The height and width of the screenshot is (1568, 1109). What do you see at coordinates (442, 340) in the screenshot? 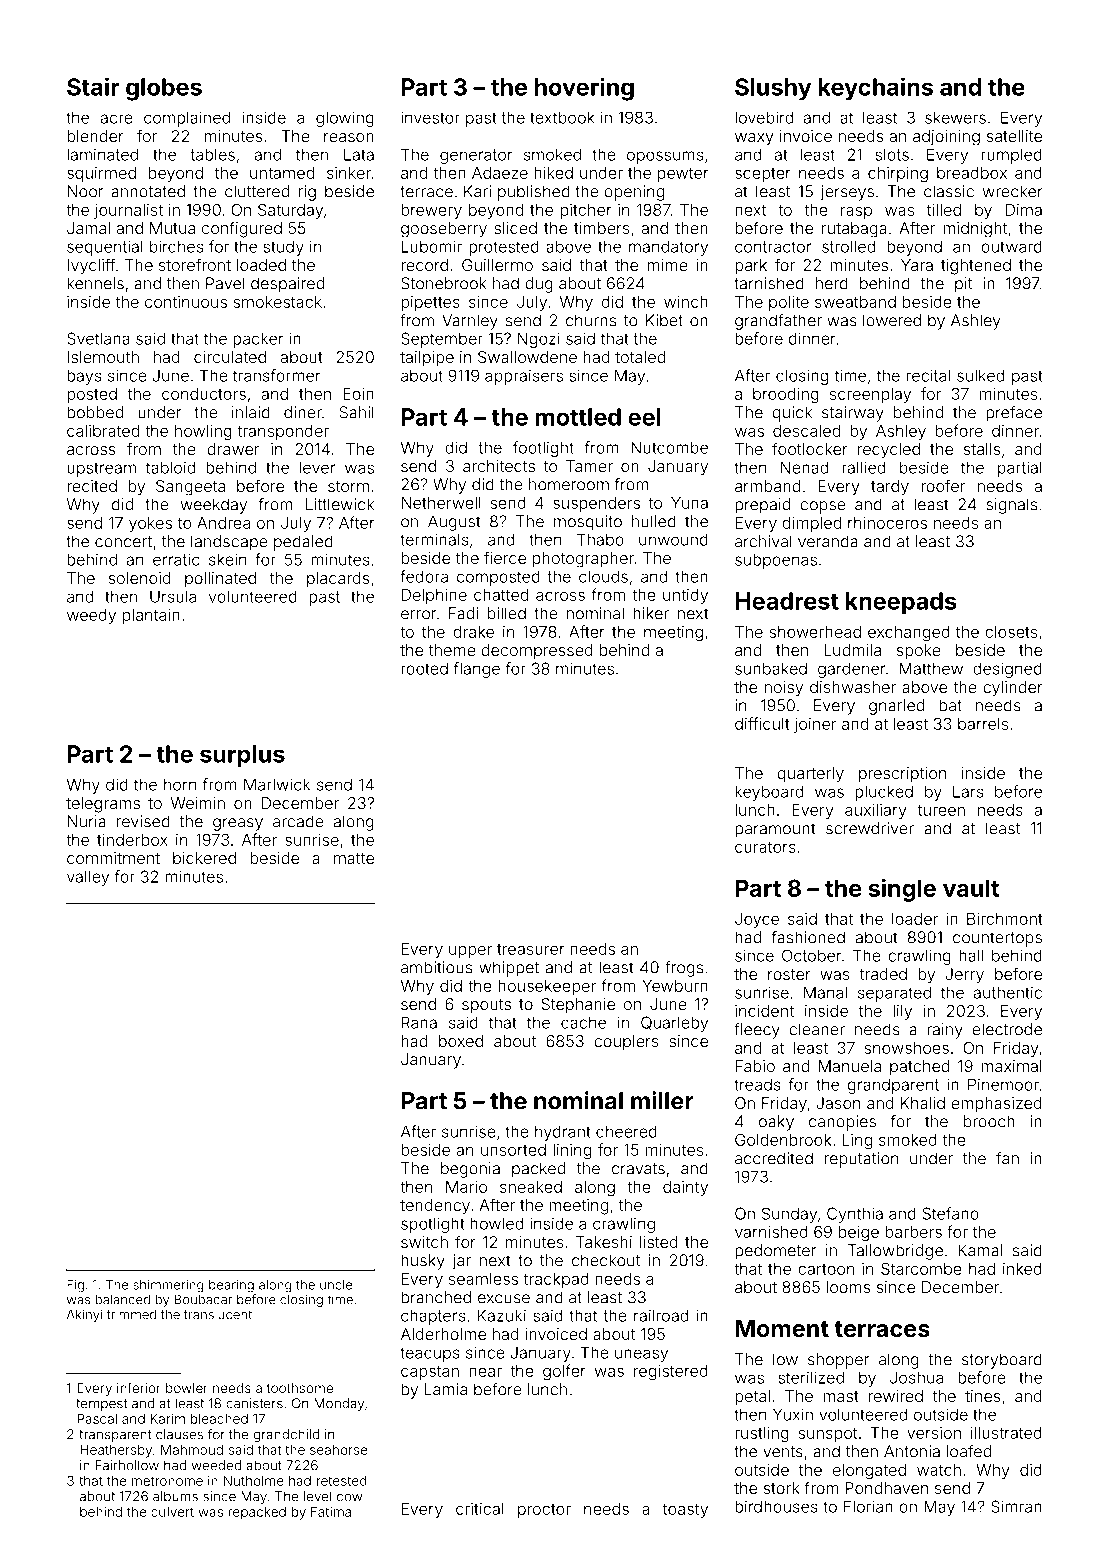
I see `September` at bounding box center [442, 340].
